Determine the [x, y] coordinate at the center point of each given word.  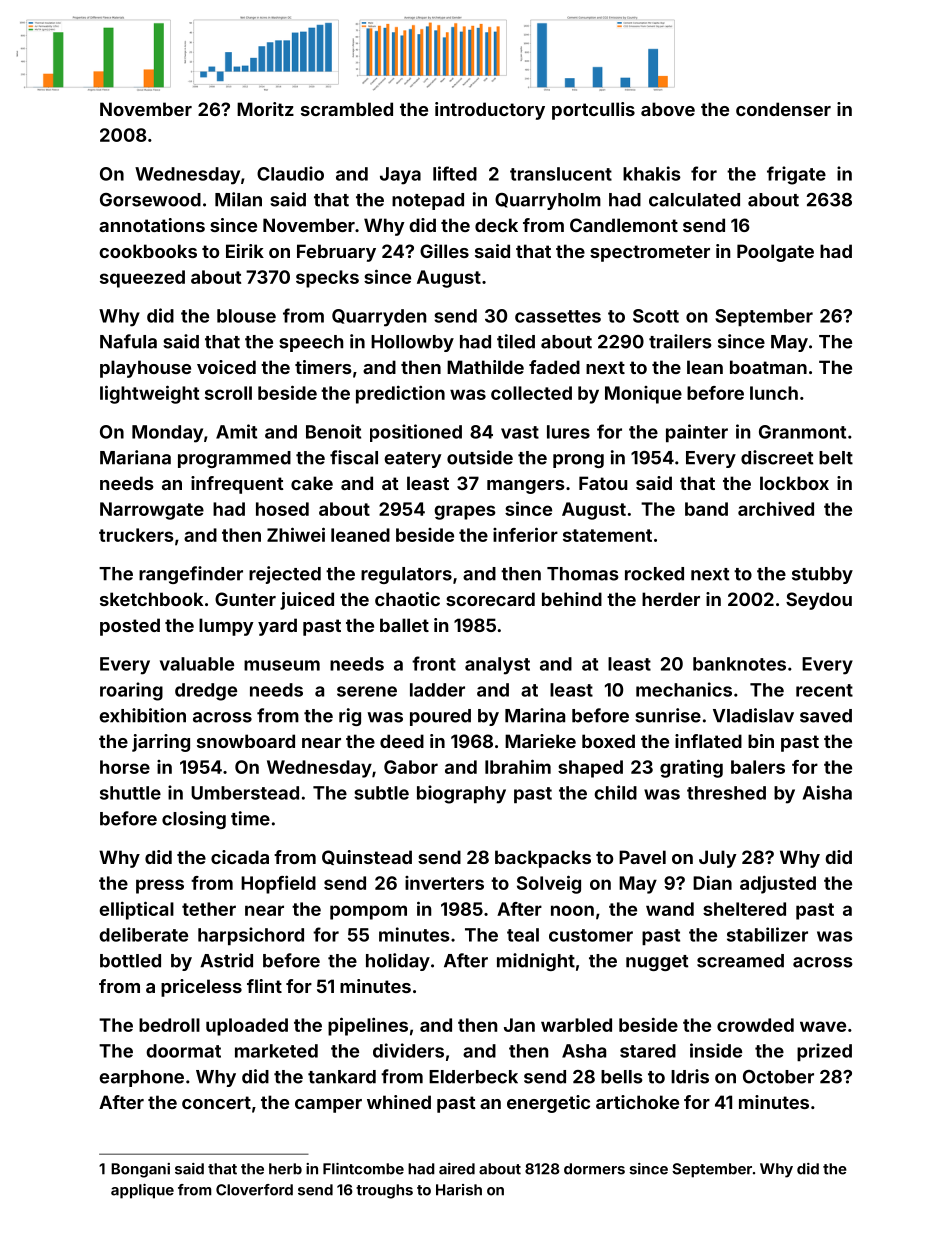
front [434, 663]
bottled [130, 961]
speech [311, 343]
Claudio [290, 173]
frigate [796, 175]
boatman [768, 367]
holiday [398, 962]
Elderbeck [473, 1077]
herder [671, 599]
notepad [428, 201]
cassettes [558, 316]
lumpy [226, 627]
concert [216, 1102]
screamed [740, 961]
